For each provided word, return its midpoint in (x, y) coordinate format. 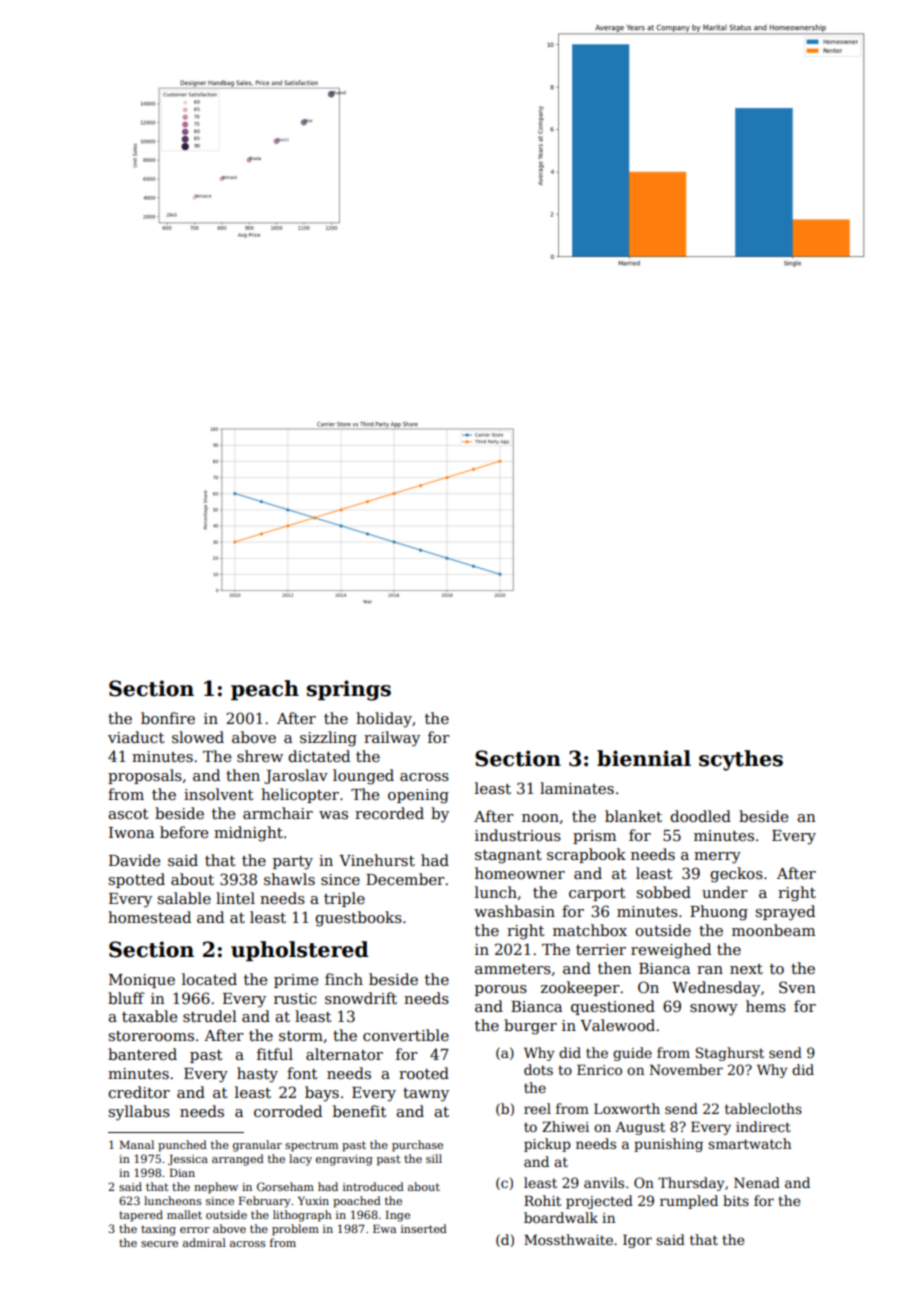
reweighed (671, 951)
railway (392, 739)
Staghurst (730, 1054)
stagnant (508, 857)
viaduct (136, 737)
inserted (424, 1228)
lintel (235, 898)
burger (530, 1027)
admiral (204, 1242)
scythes (741, 760)
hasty (257, 1075)
